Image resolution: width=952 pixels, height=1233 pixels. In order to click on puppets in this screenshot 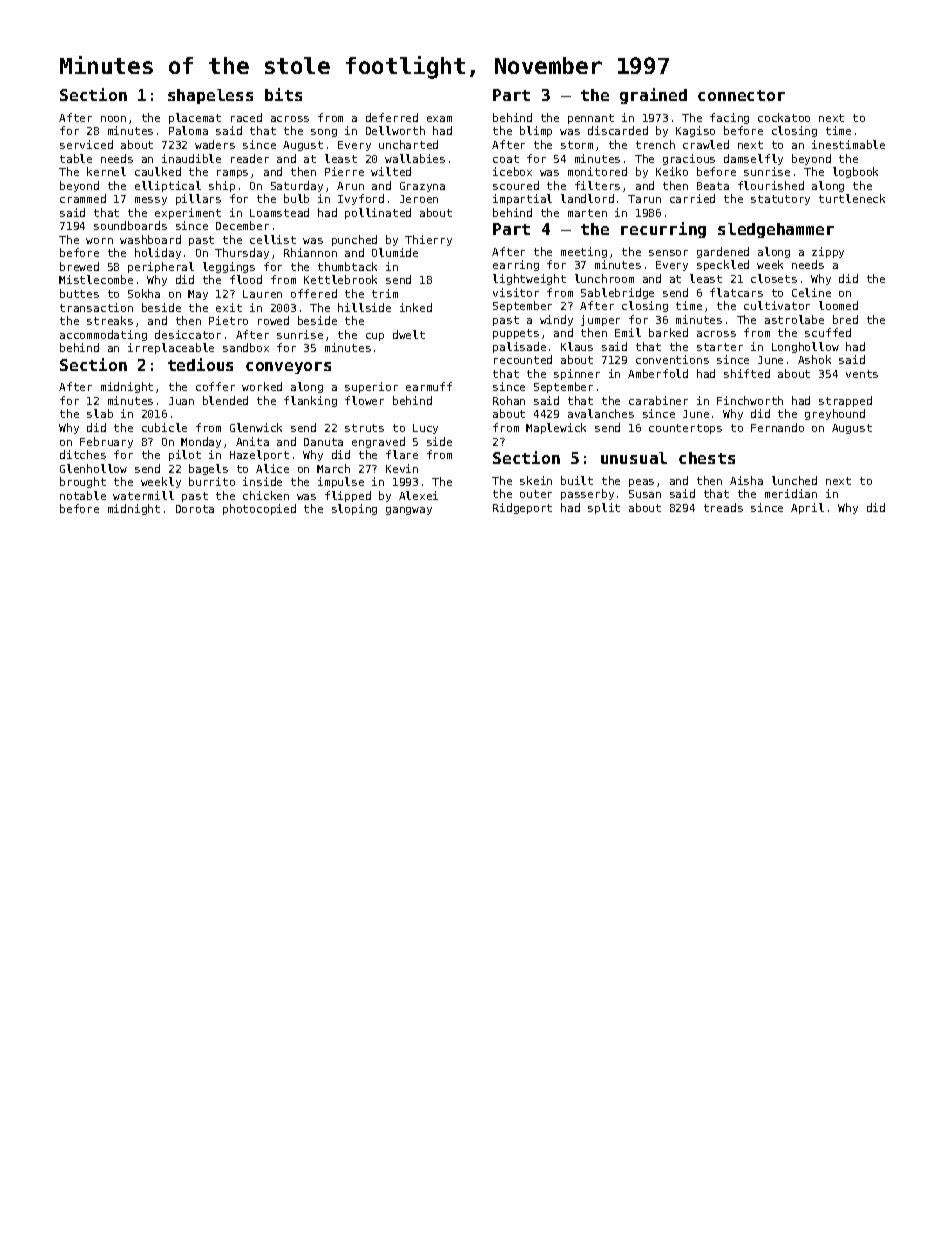, I will do `click(516, 334)`.
